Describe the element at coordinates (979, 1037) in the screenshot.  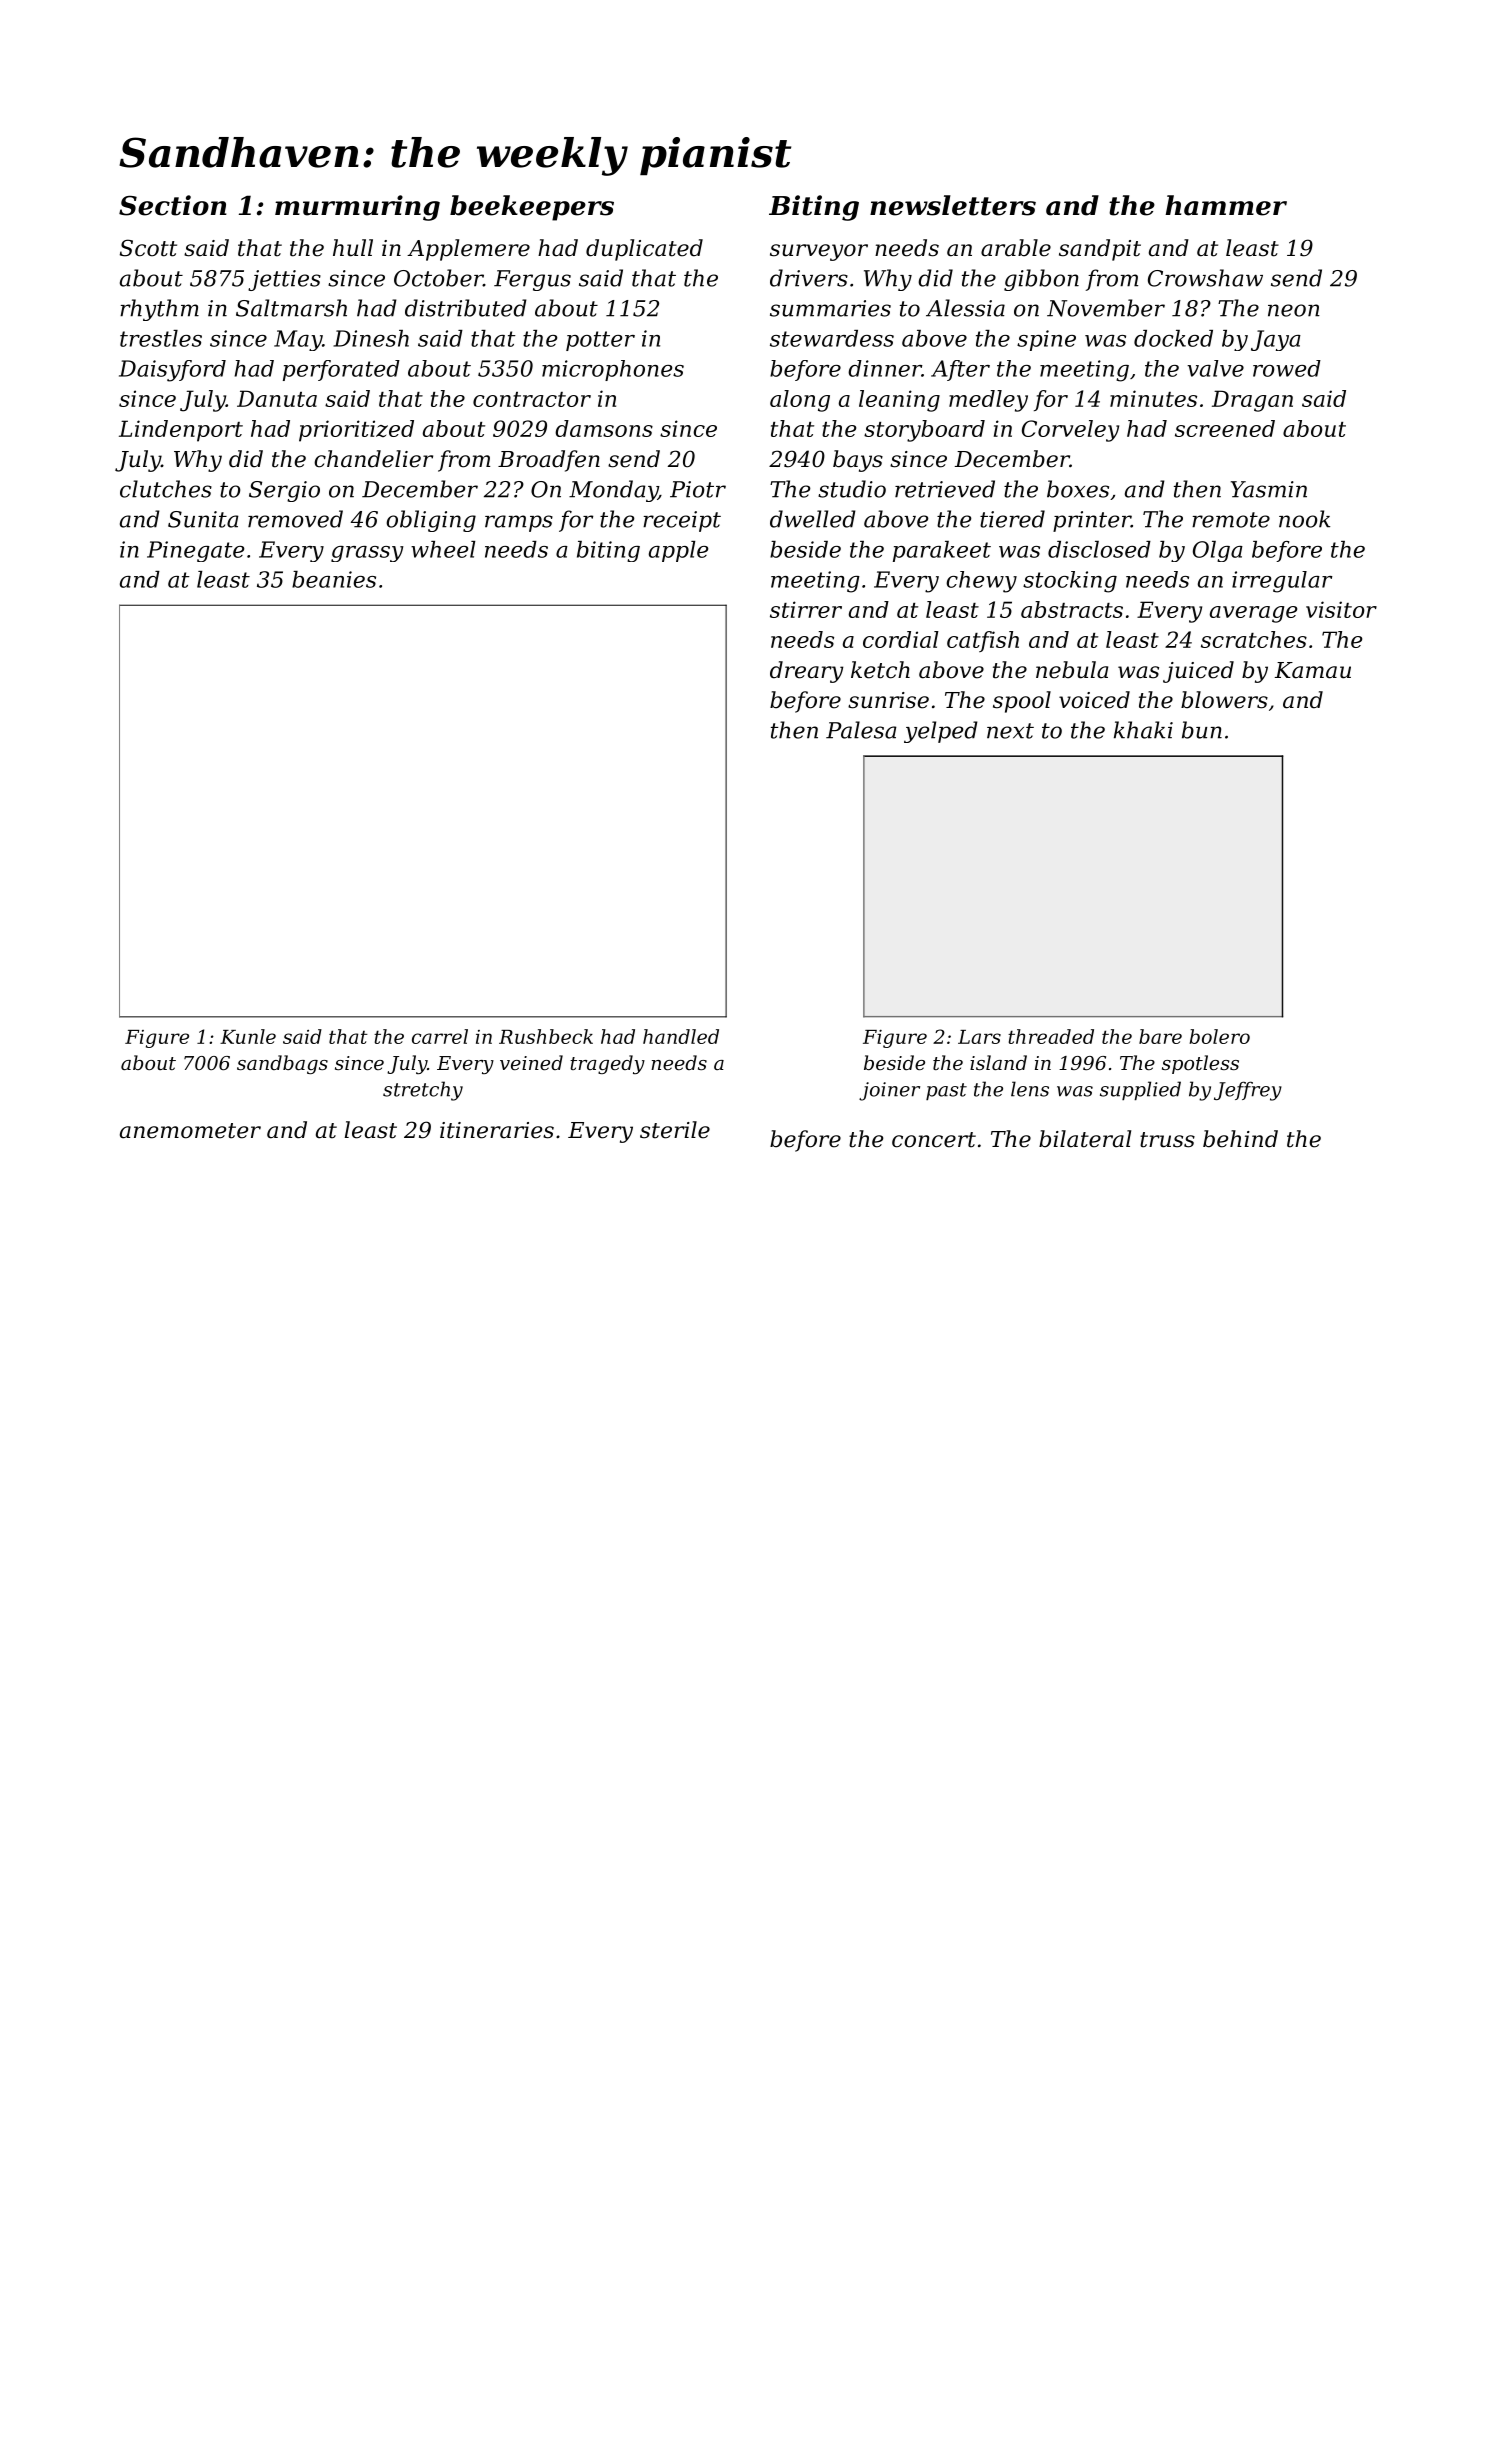
I see `Lars` at that location.
